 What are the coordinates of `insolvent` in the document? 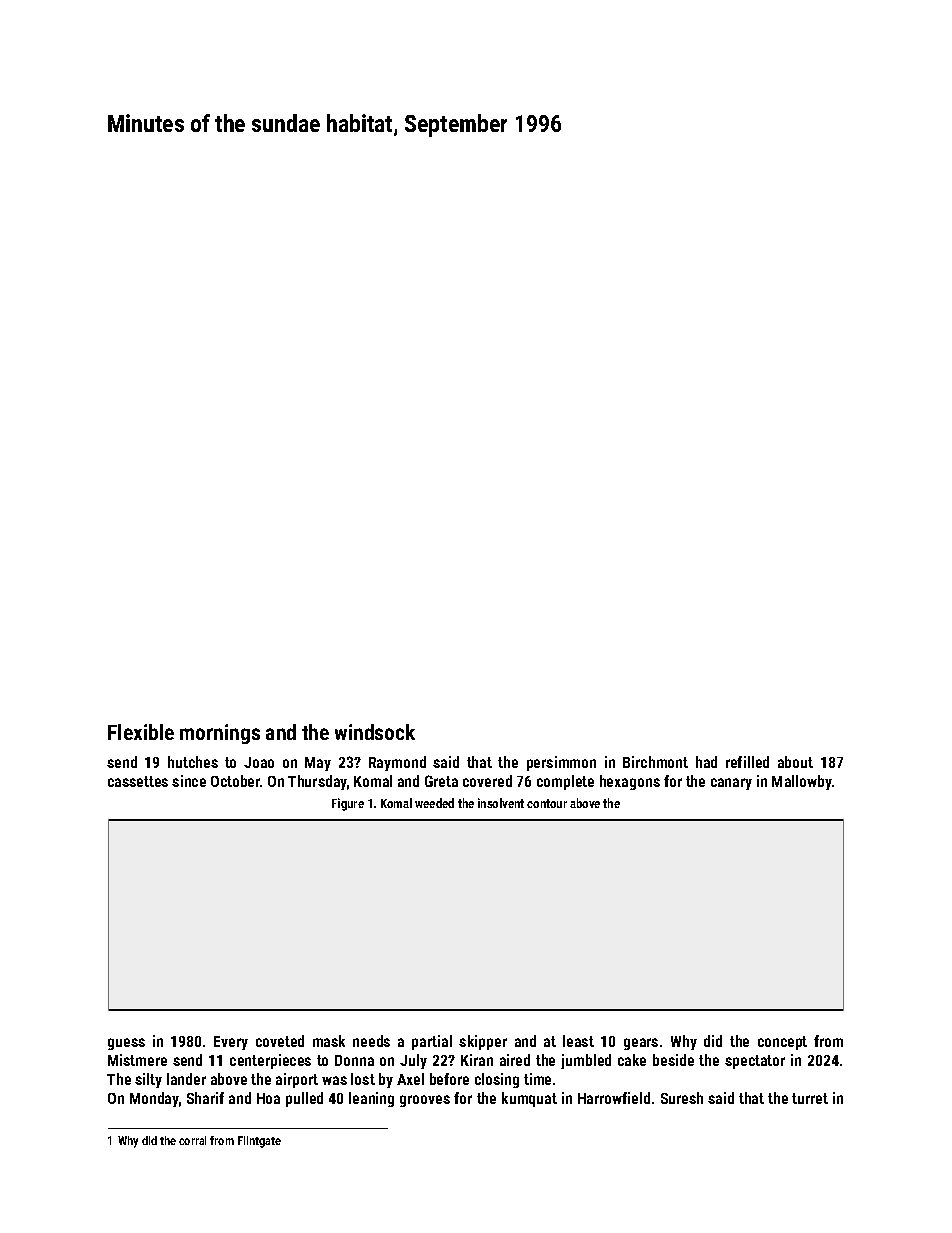 It's located at (501, 803).
